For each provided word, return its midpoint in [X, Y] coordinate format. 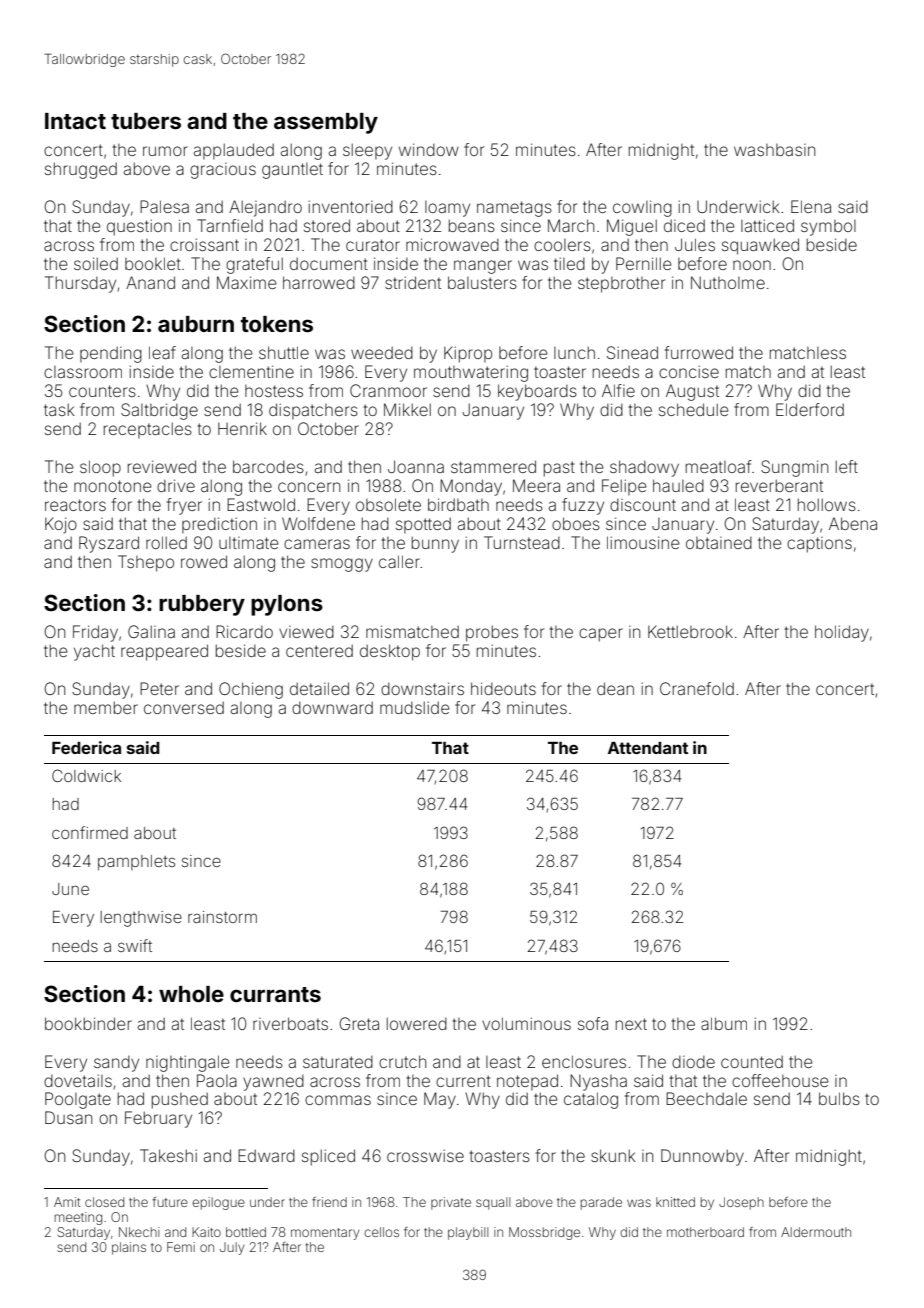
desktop [390, 652]
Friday [95, 633]
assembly [326, 123]
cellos [381, 1232]
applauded [234, 151]
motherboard [705, 1232]
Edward [266, 1155]
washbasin [774, 150]
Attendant [648, 748]
